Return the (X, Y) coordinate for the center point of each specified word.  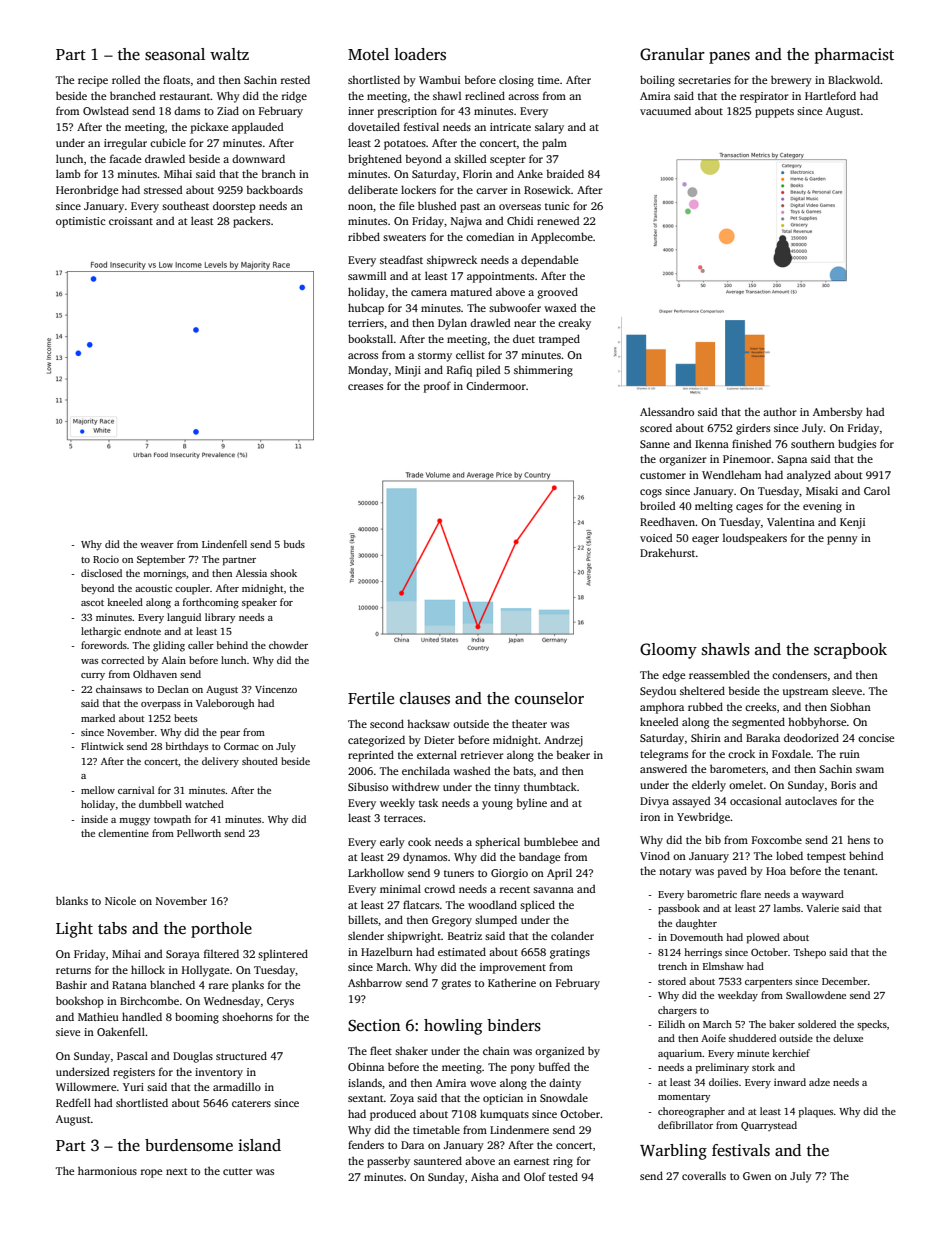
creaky (574, 324)
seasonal (175, 54)
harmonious (107, 1170)
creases (365, 387)
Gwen (757, 1176)
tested (563, 1176)
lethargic (101, 632)
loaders (420, 54)
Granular (672, 54)
